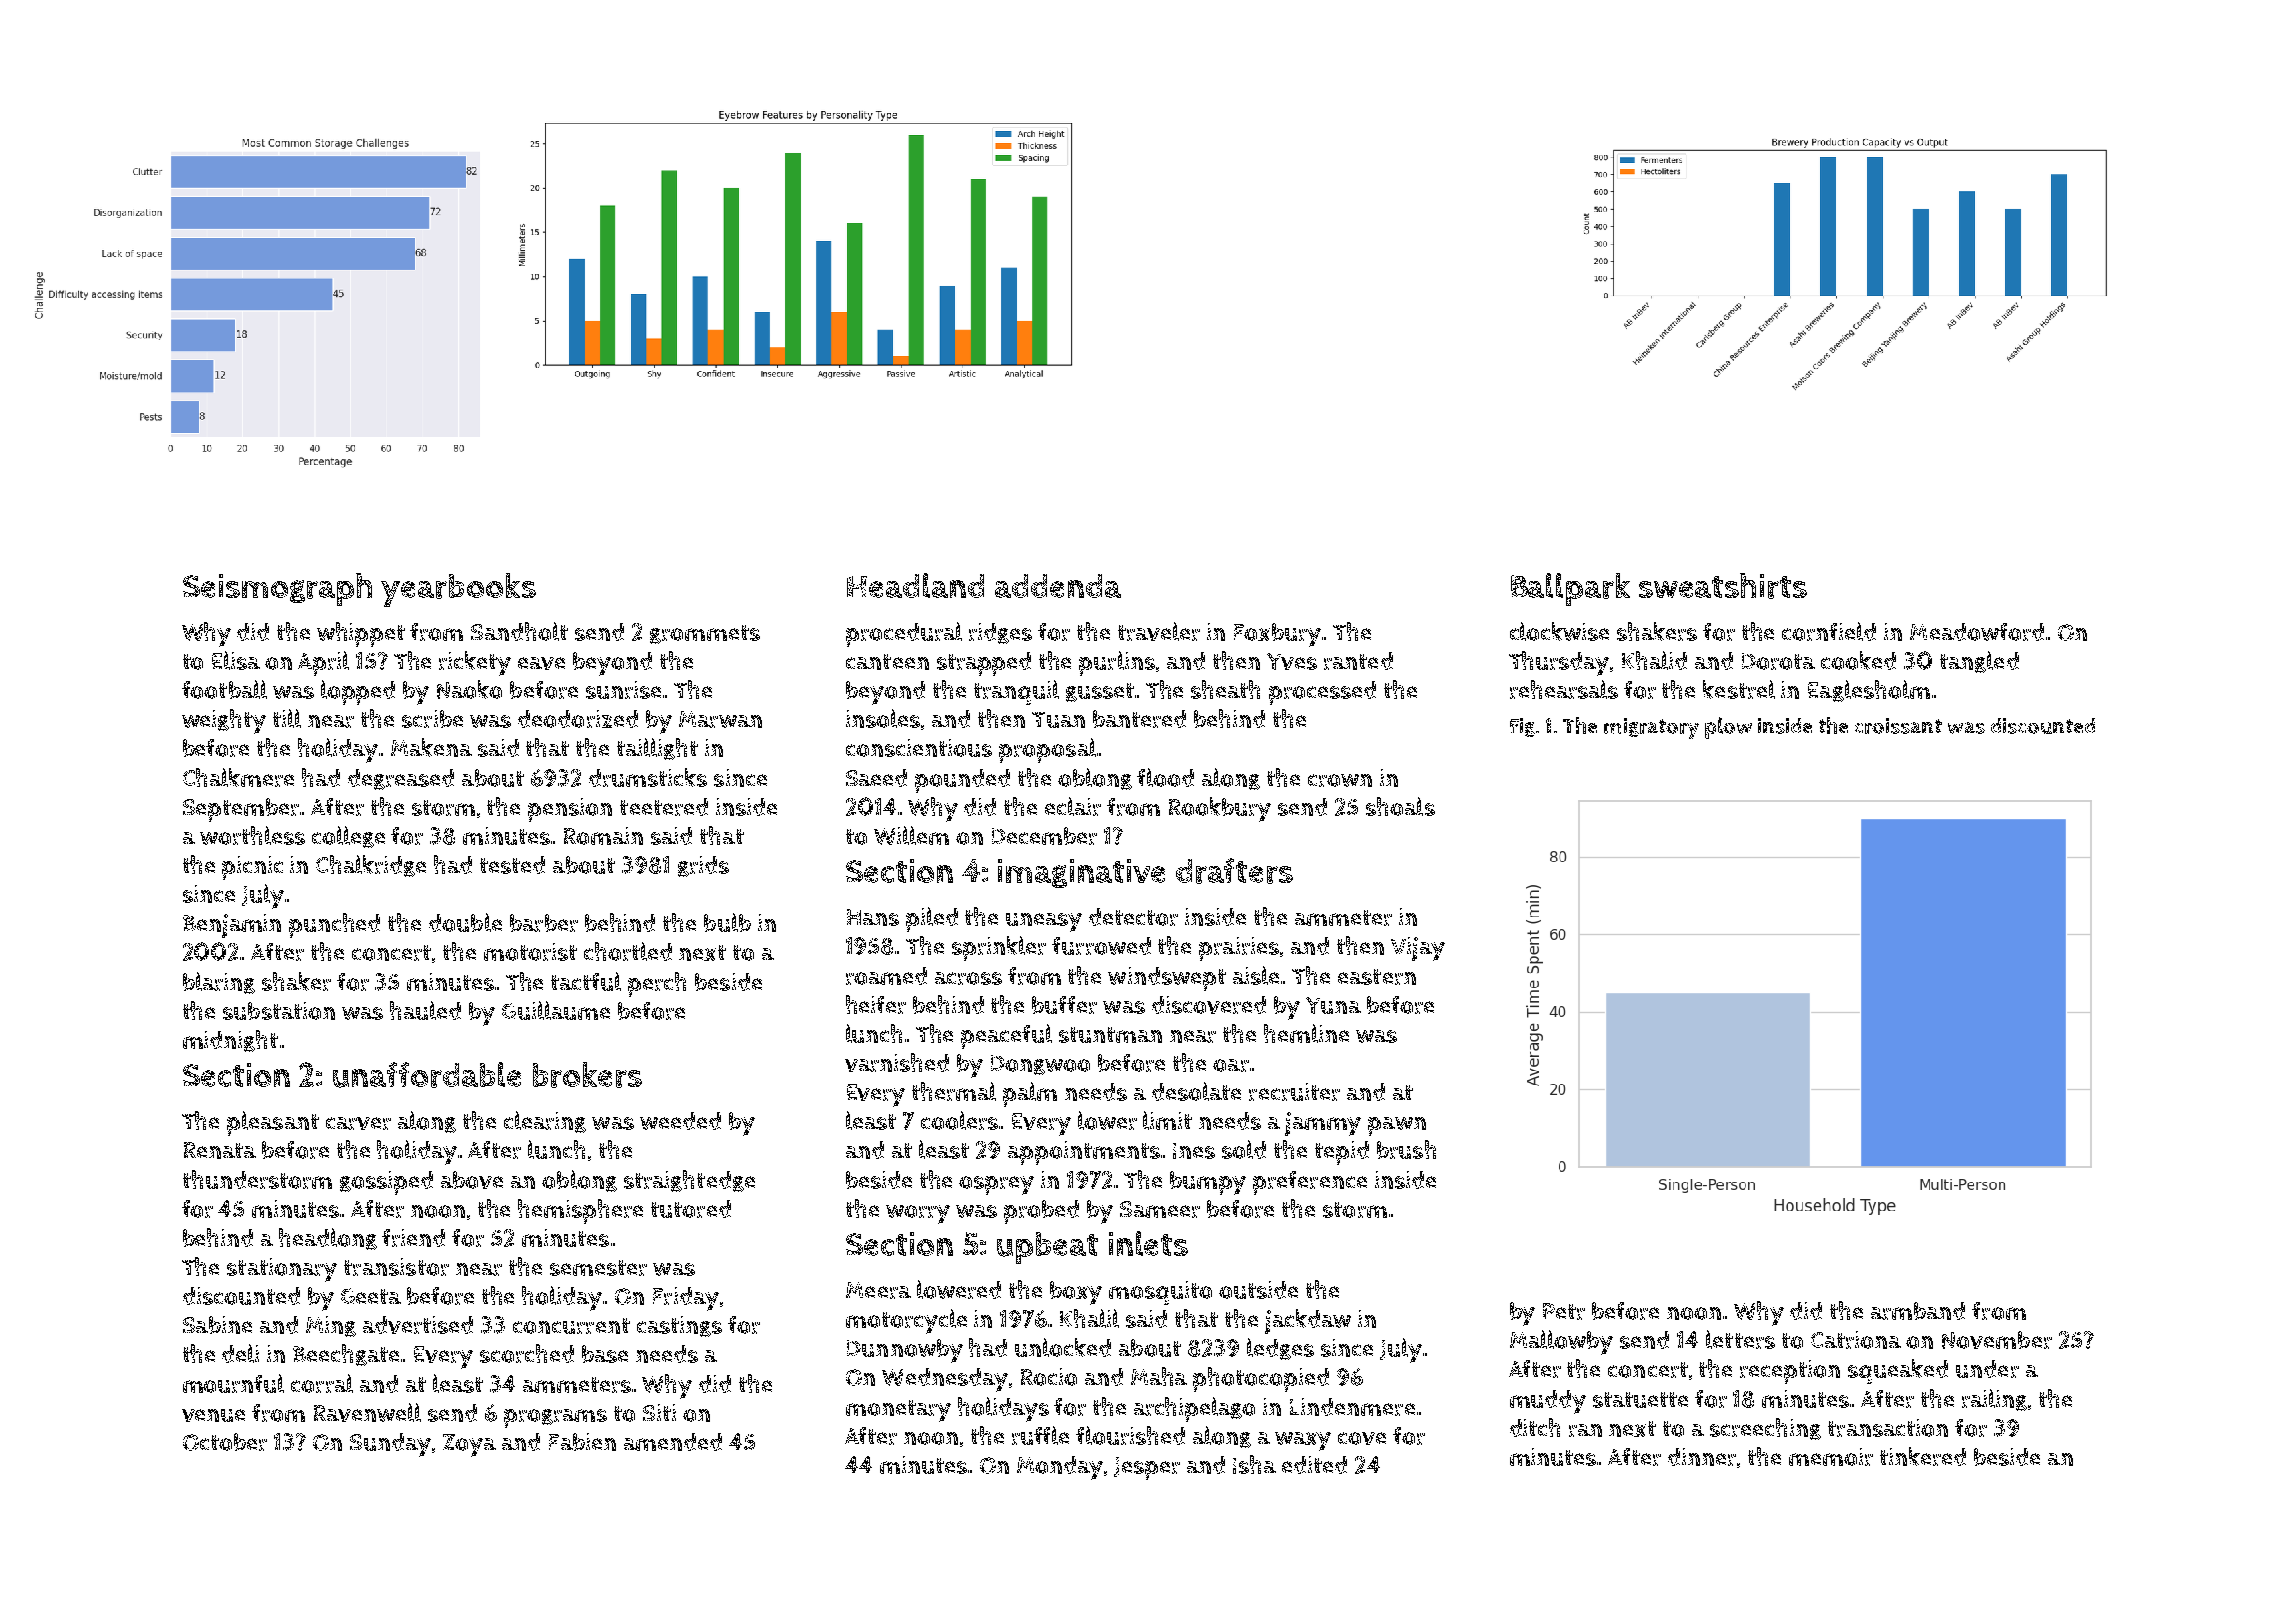 The height and width of the screenshot is (1620, 2292). What do you see at coordinates (1040, 1435) in the screenshot?
I see `ruffle` at bounding box center [1040, 1435].
